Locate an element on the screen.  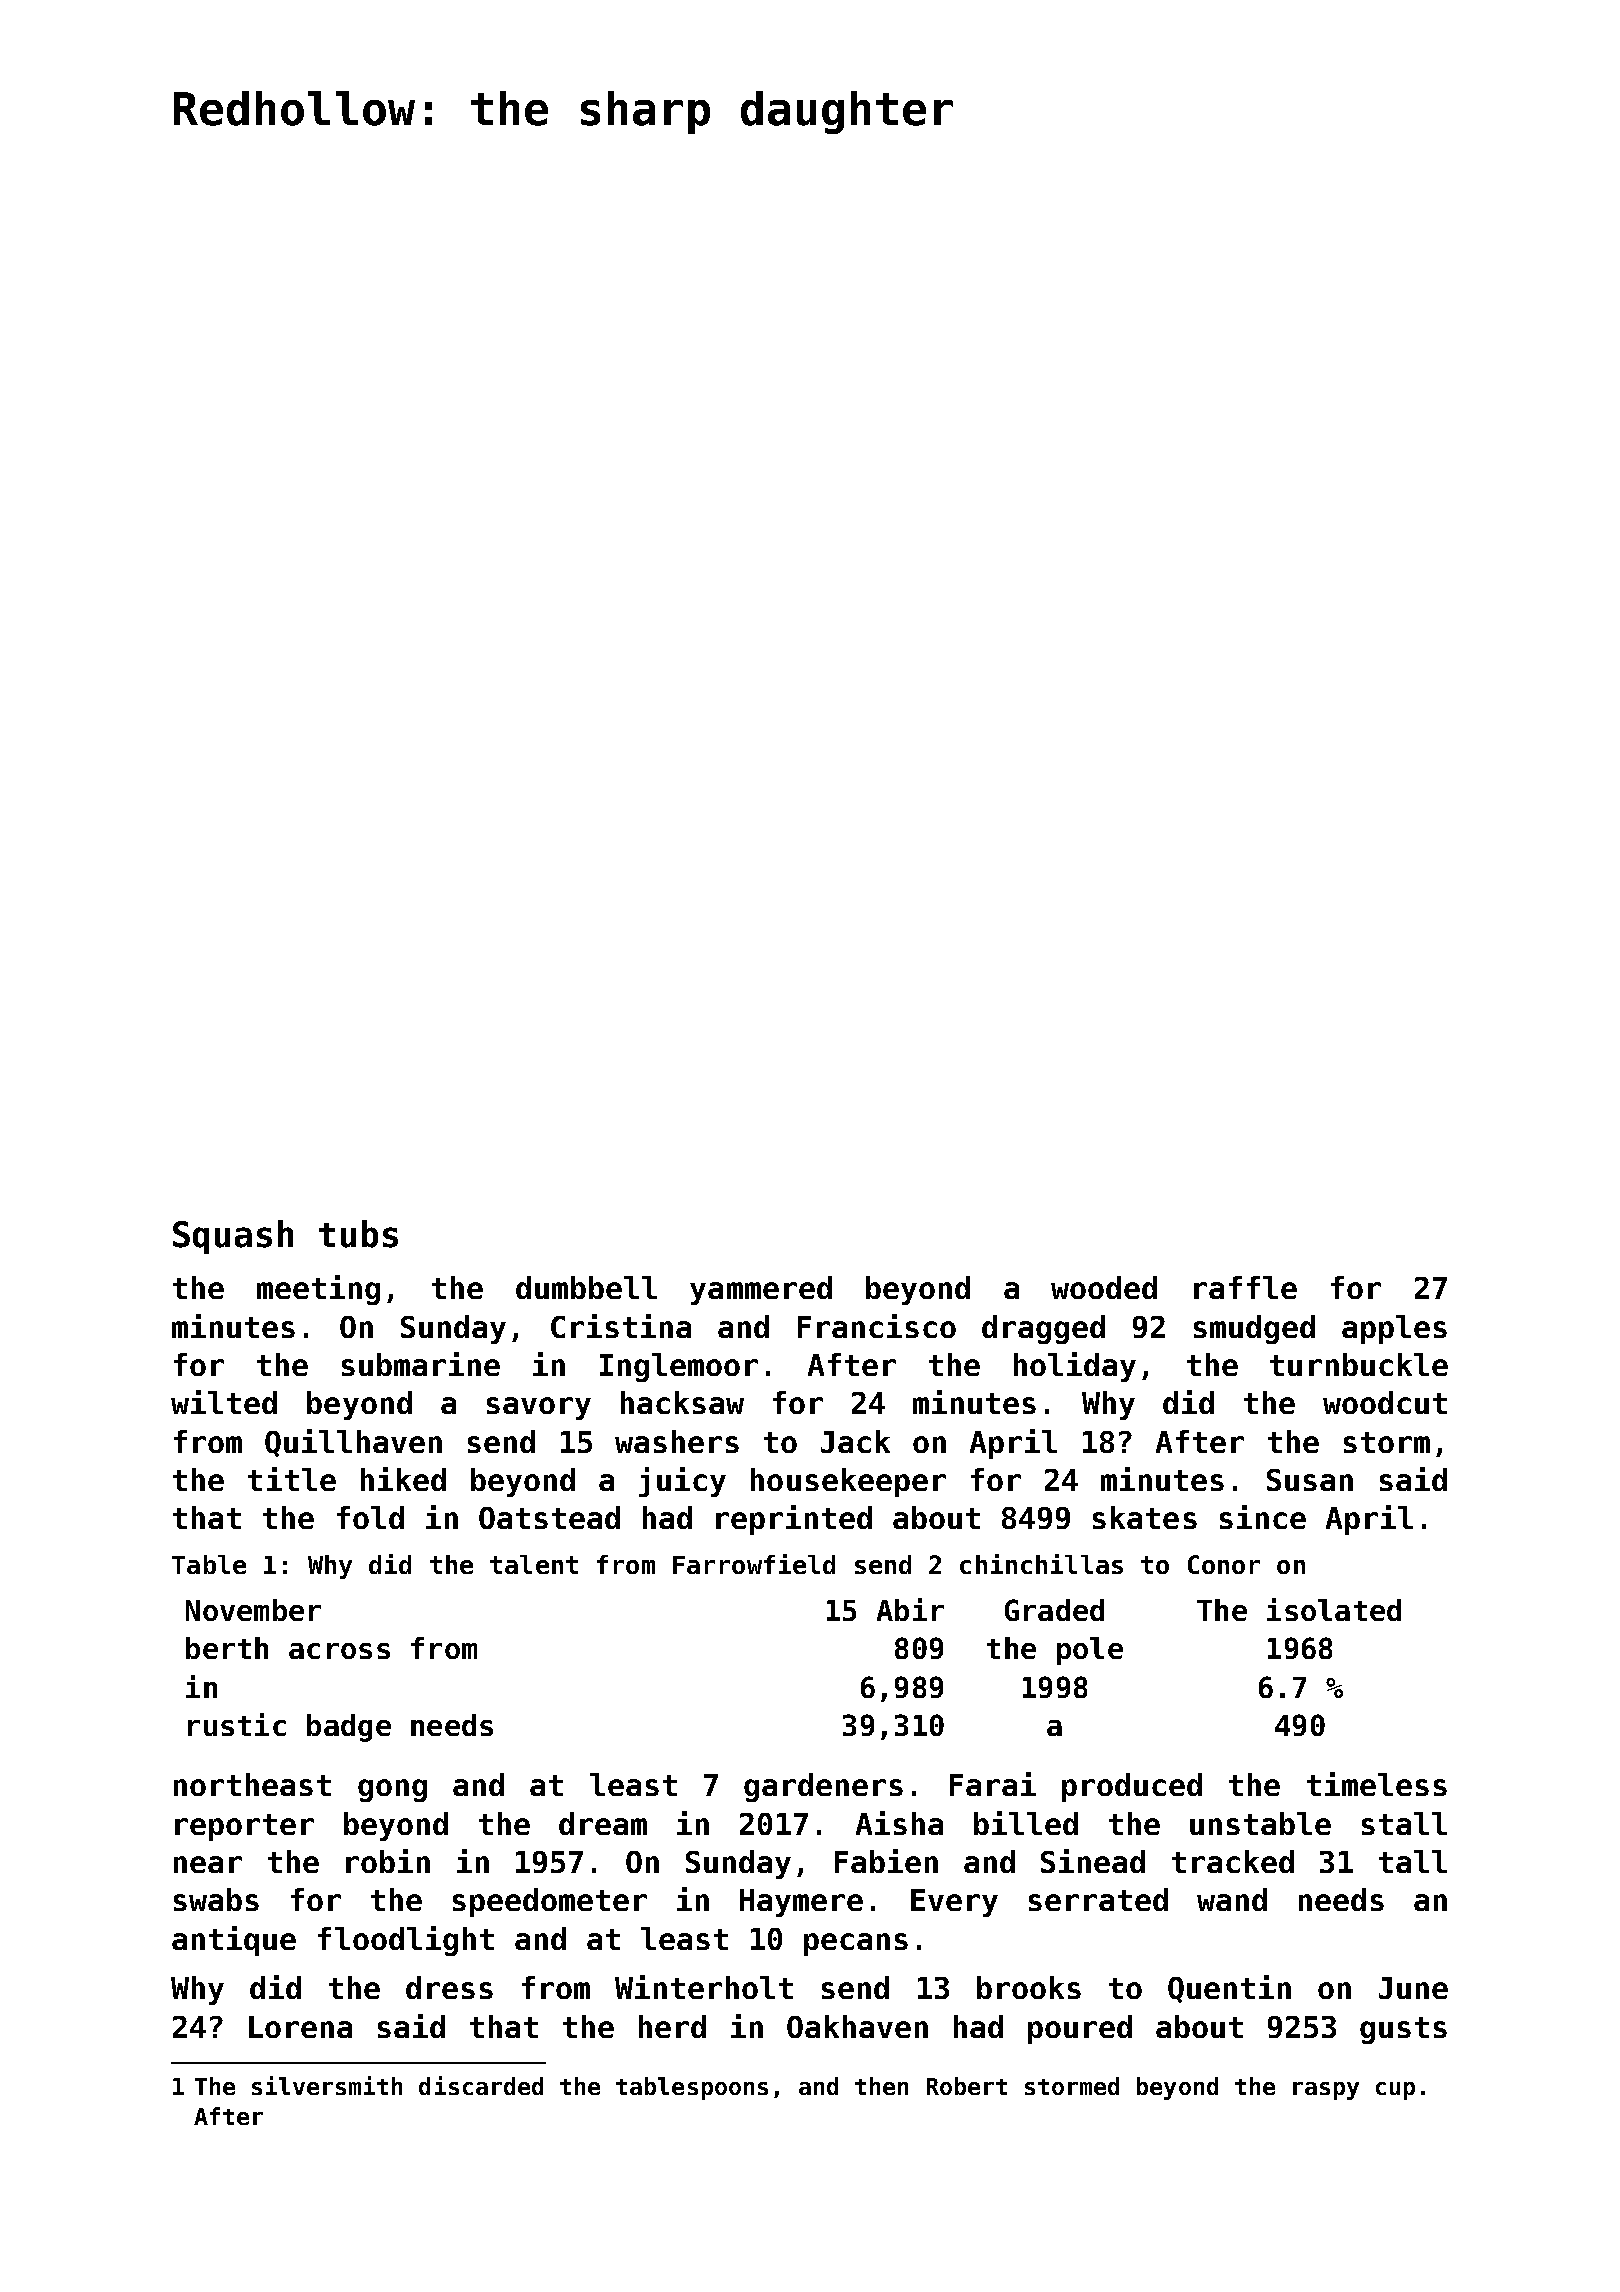
Conor is located at coordinates (1224, 1564).
